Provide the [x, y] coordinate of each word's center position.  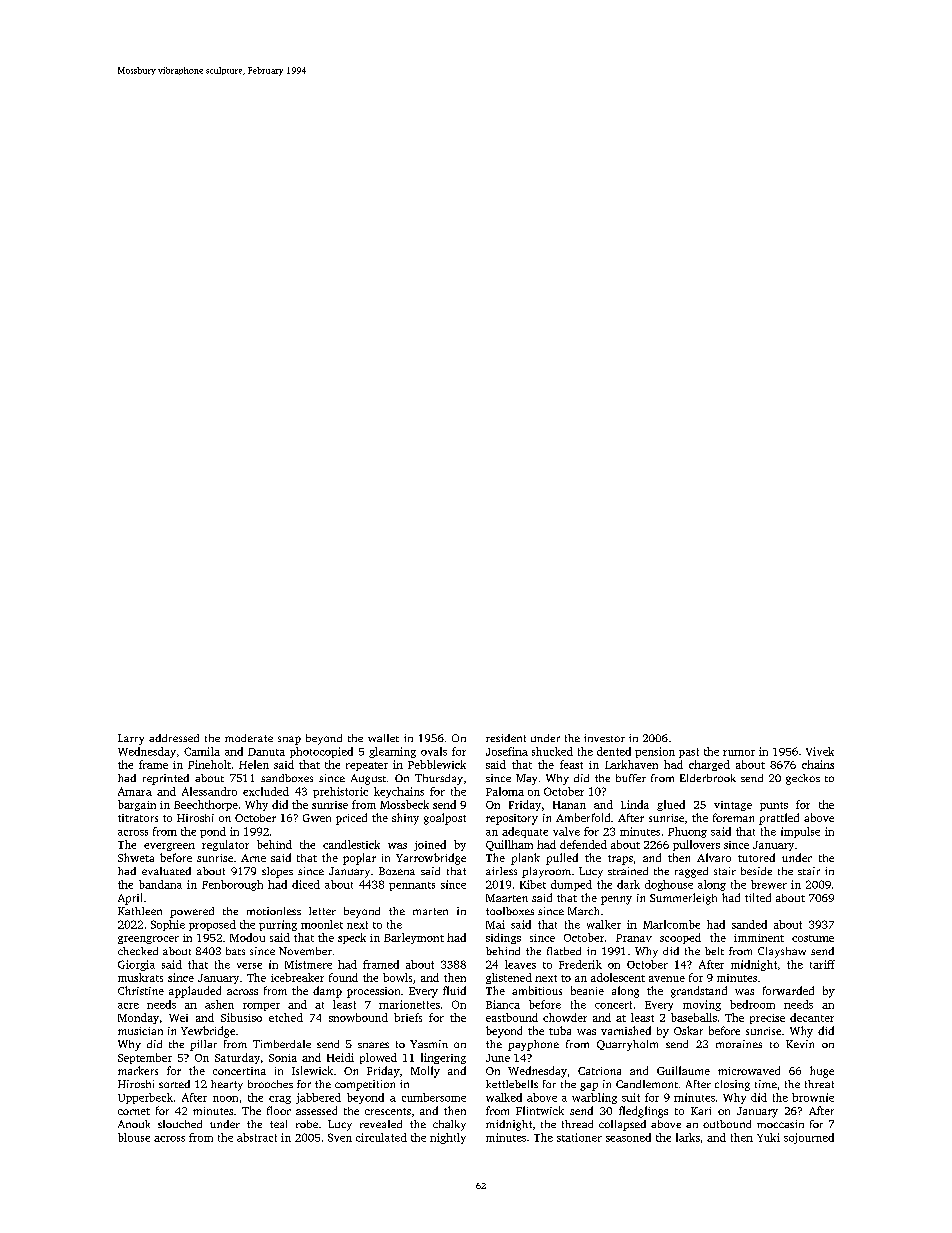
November [305, 951]
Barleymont [414, 938]
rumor [739, 753]
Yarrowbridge [431, 859]
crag [280, 1100]
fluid [454, 990]
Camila [202, 751]
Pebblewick [437, 764]
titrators [138, 818]
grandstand [699, 992]
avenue [667, 979]
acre [128, 1006]
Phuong [687, 832]
